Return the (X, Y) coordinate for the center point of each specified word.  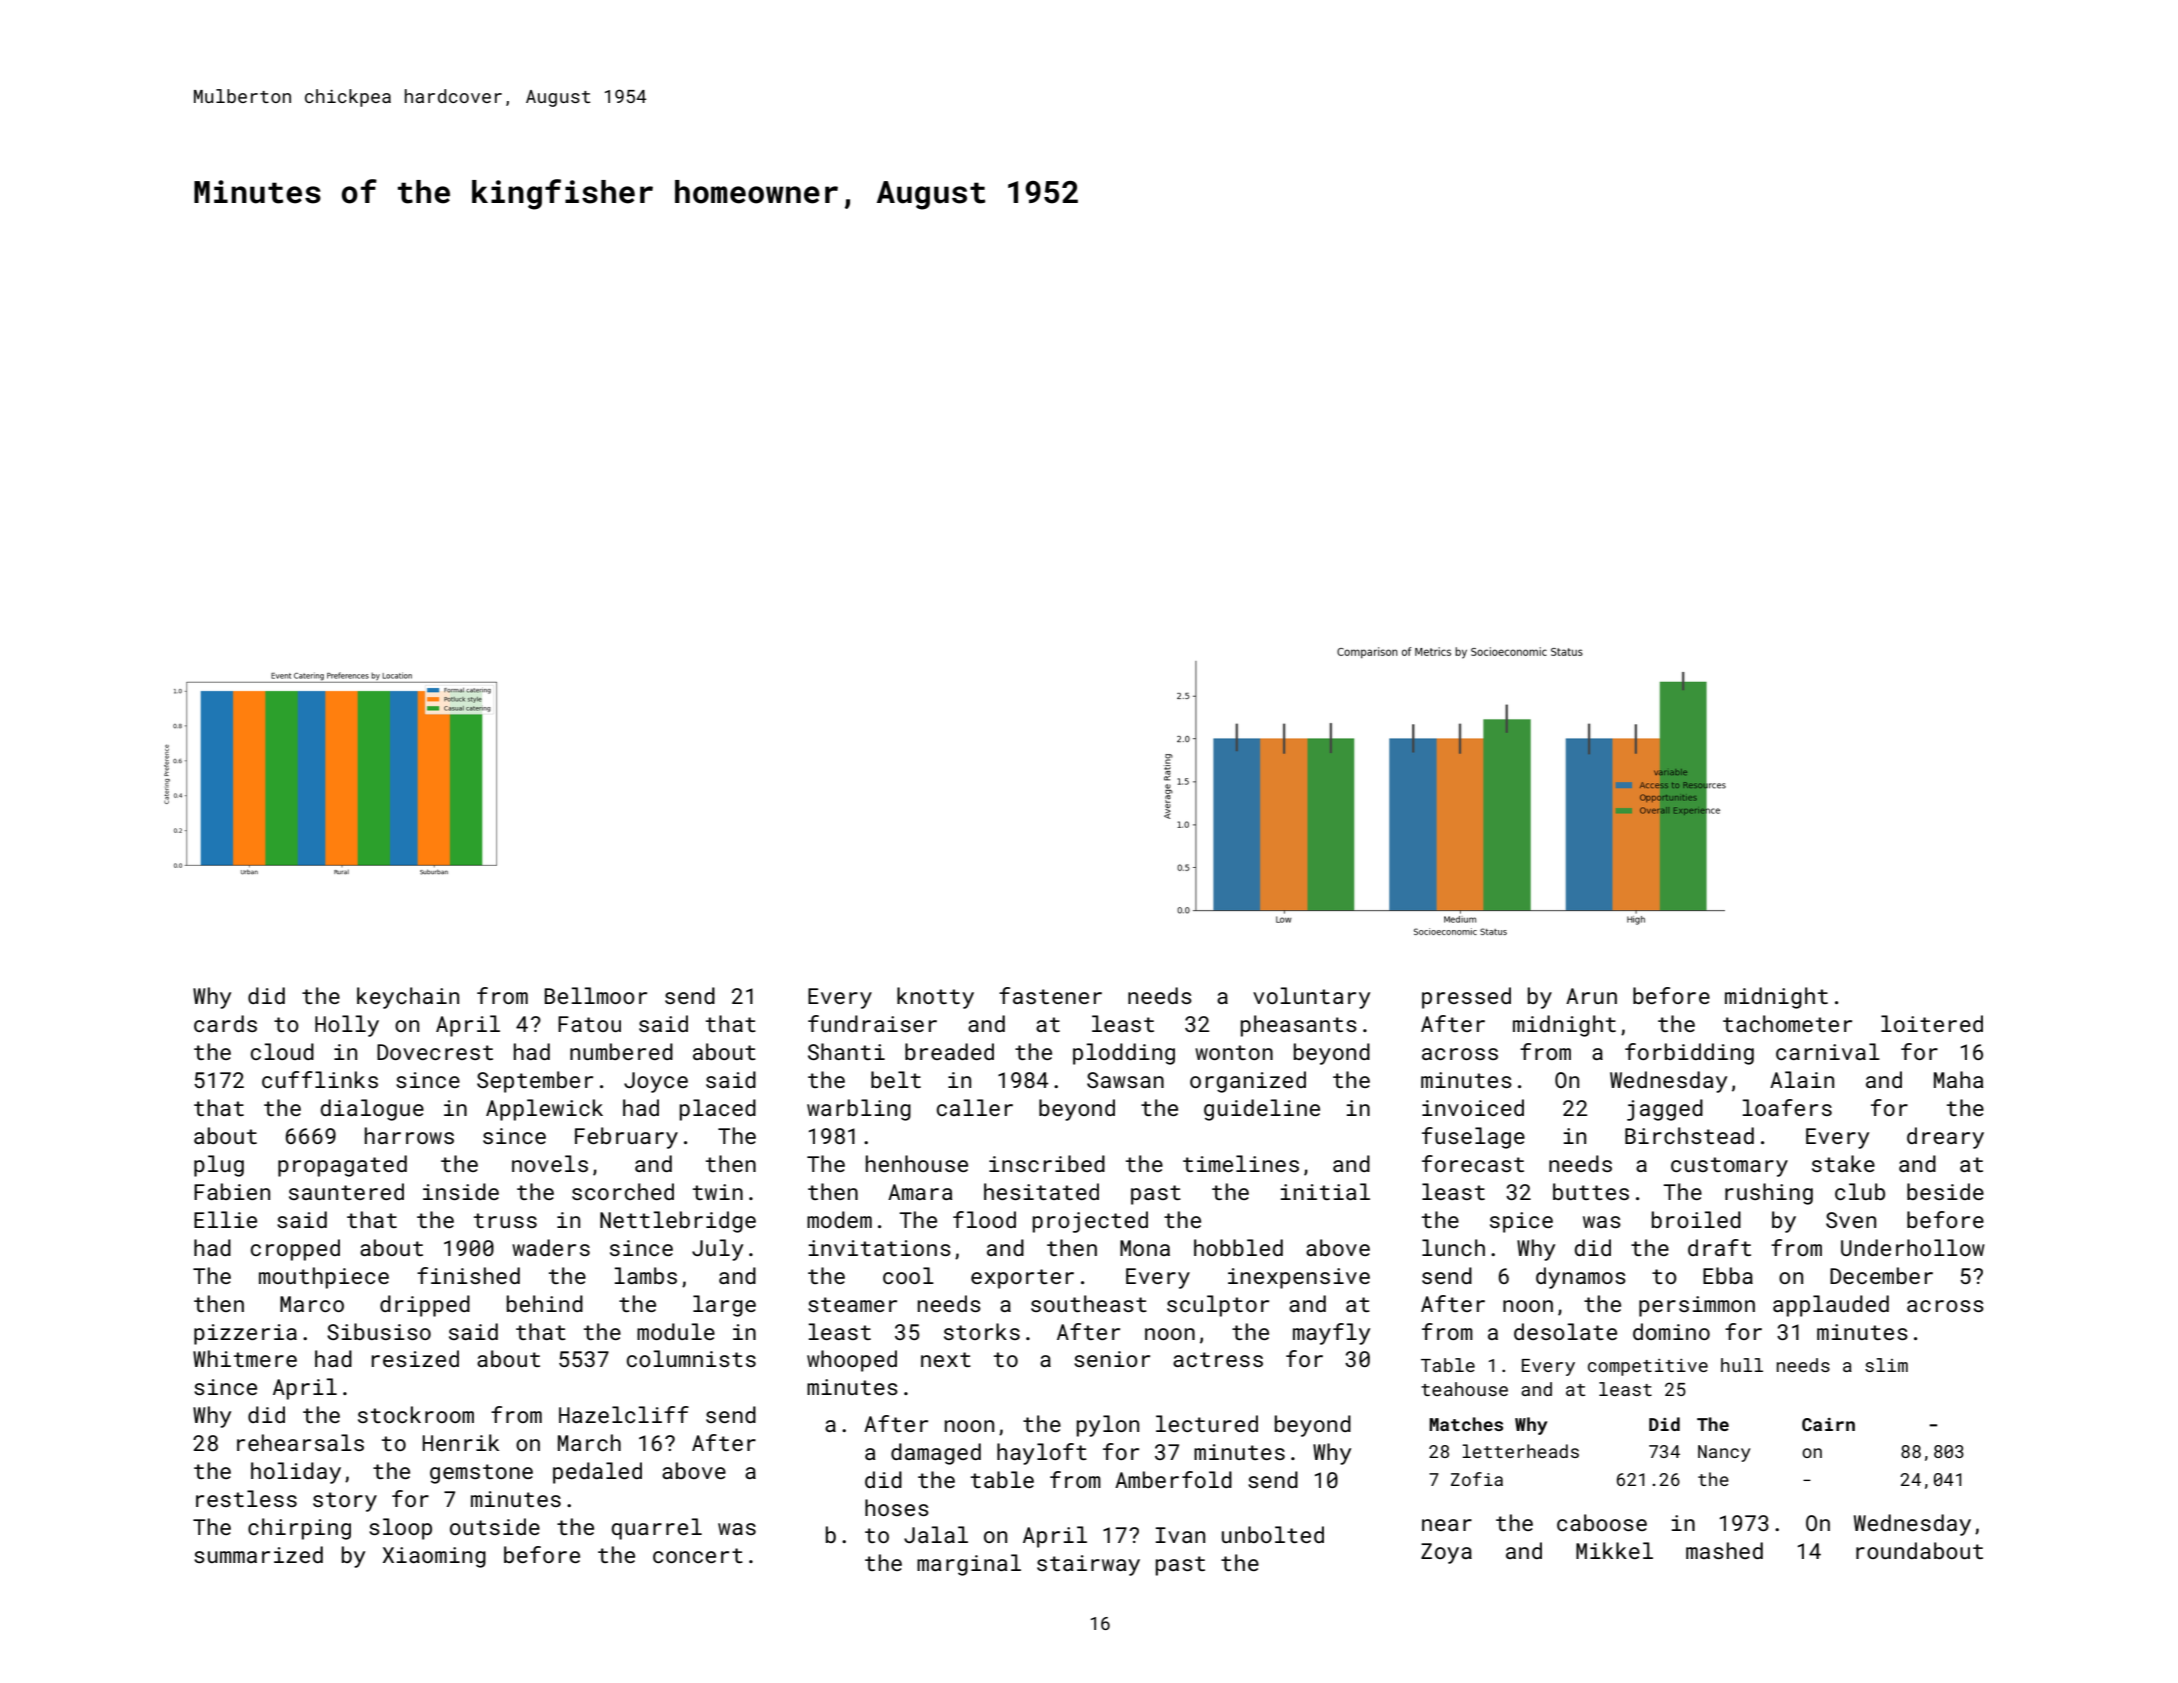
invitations (880, 1248)
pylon (1108, 1426)
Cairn (1828, 1424)
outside (495, 1526)
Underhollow (1913, 1247)
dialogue (372, 1110)
